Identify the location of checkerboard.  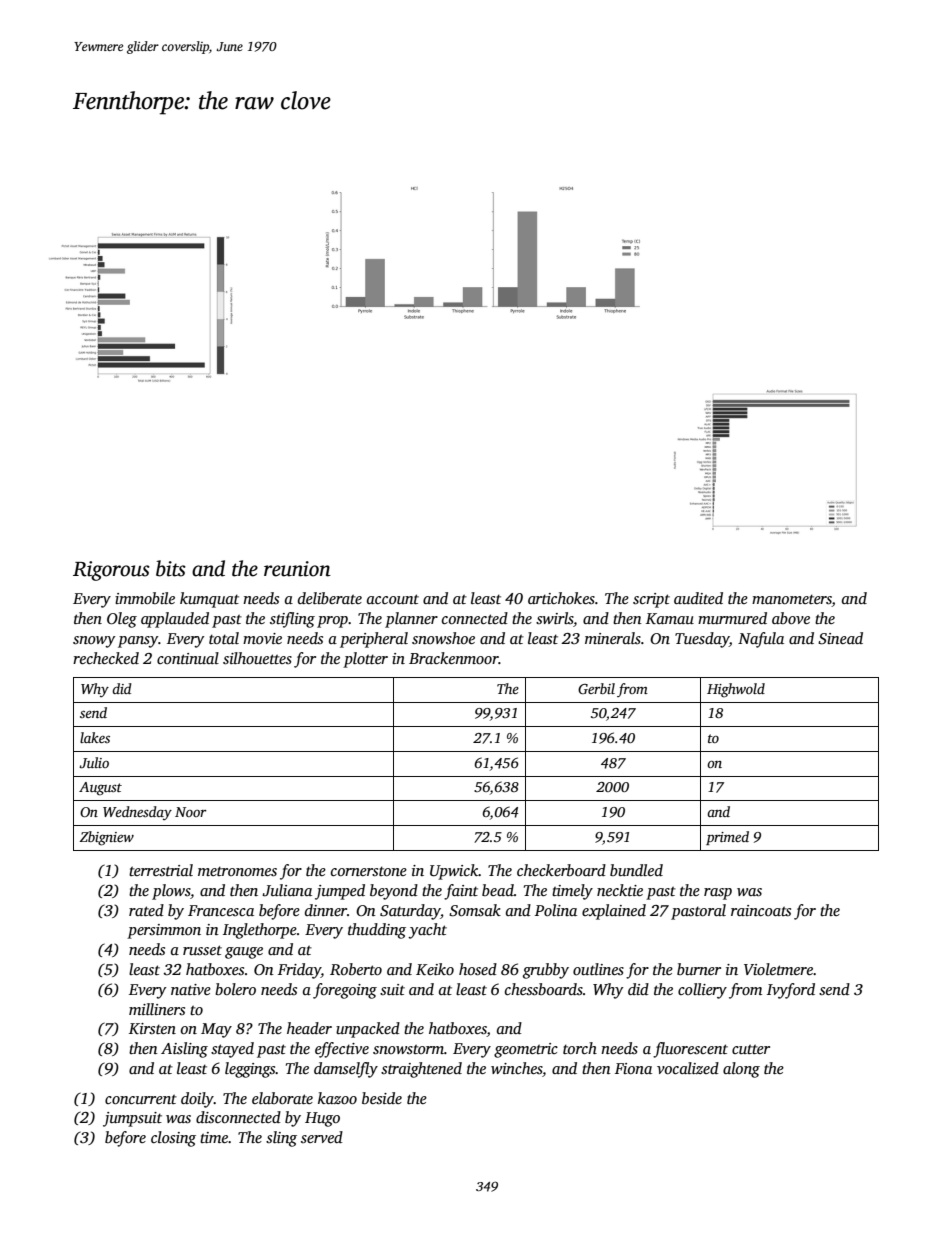
(561, 870).
